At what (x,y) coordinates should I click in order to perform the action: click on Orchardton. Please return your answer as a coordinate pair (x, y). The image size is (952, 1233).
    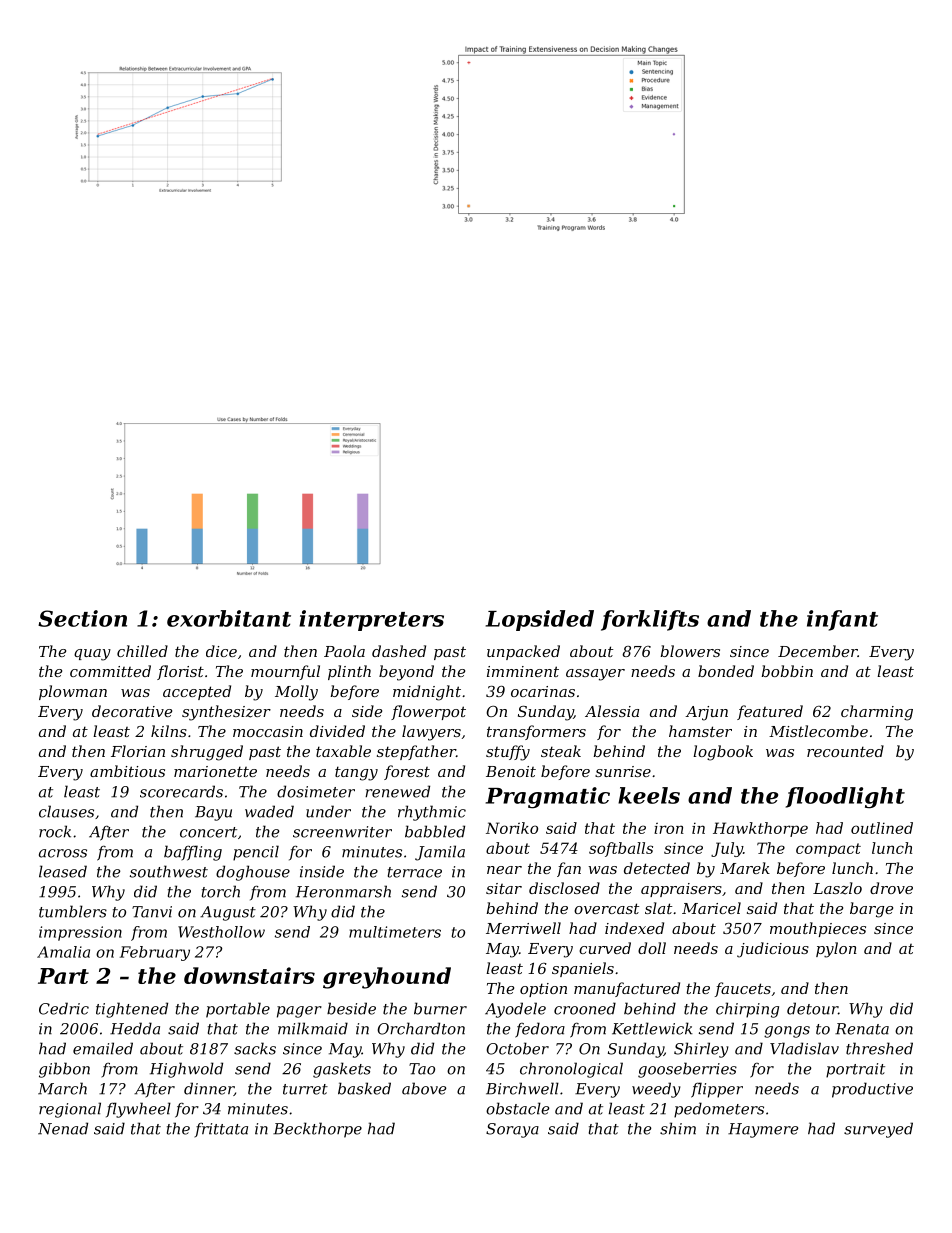
    Looking at the image, I should click on (421, 1028).
